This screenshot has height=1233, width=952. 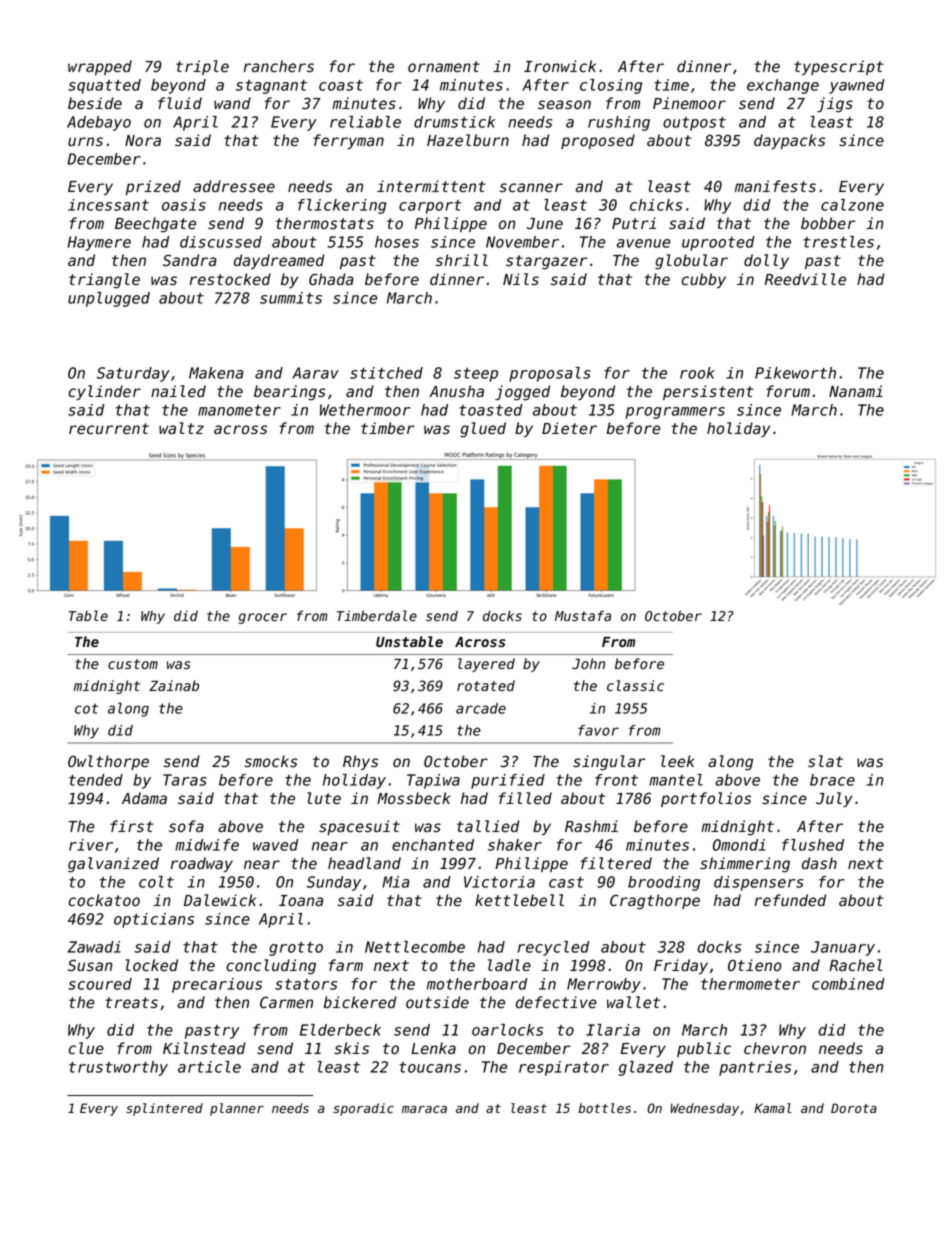 What do you see at coordinates (133, 664) in the screenshot?
I see `custom` at bounding box center [133, 664].
